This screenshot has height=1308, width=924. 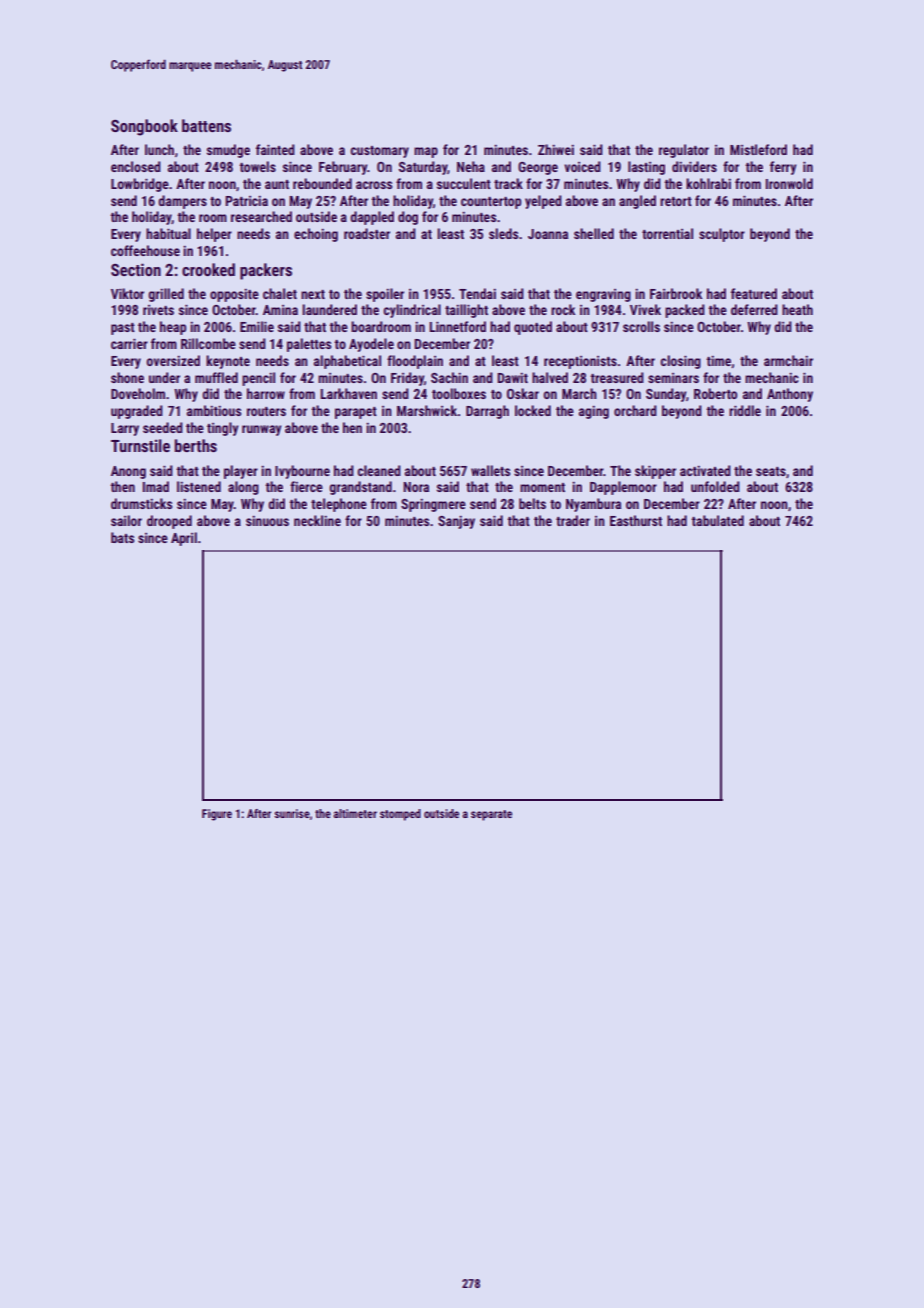 I want to click on Mistleford, so click(x=758, y=149).
